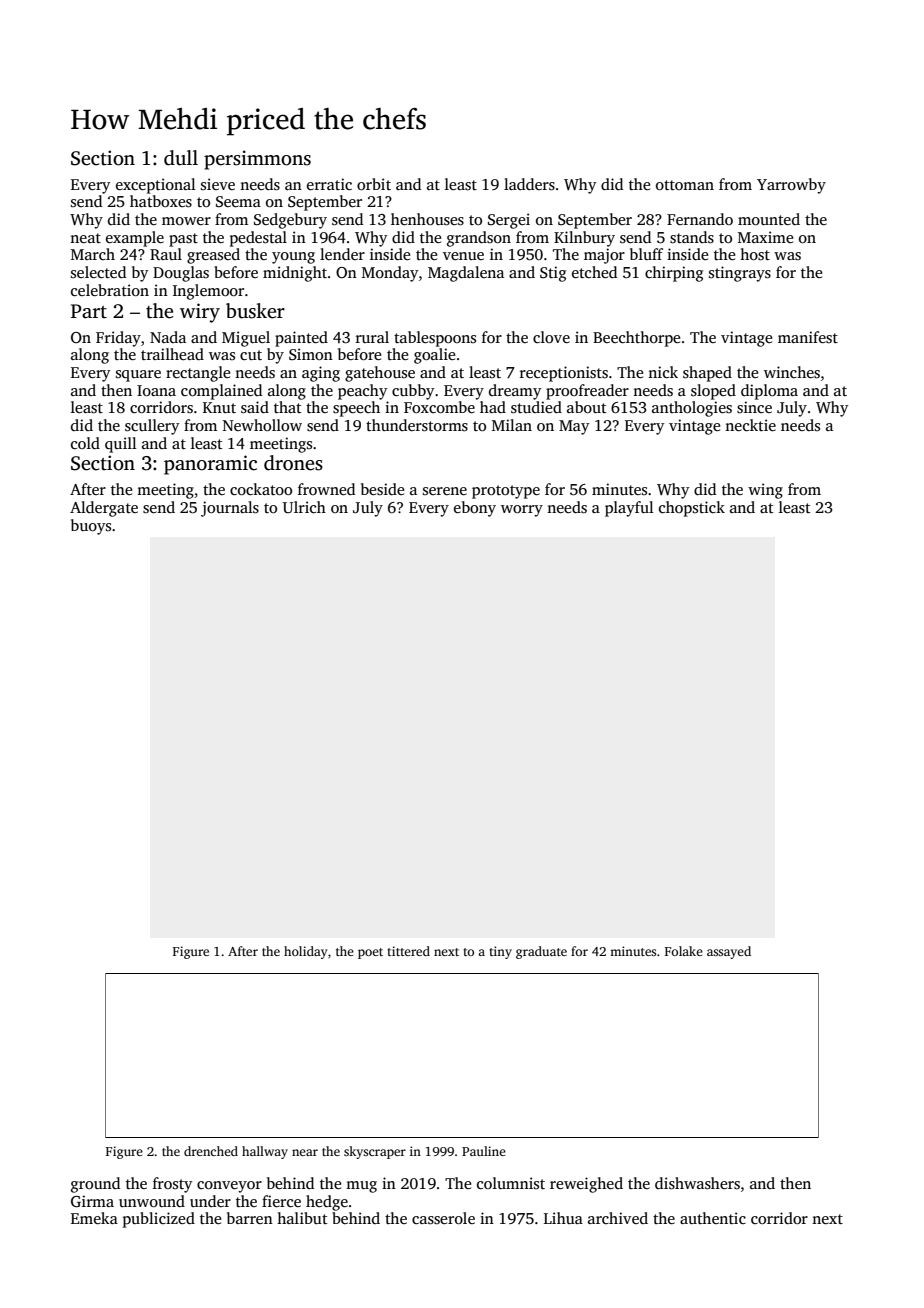  What do you see at coordinates (94, 1218) in the screenshot?
I see `Emeka` at bounding box center [94, 1218].
